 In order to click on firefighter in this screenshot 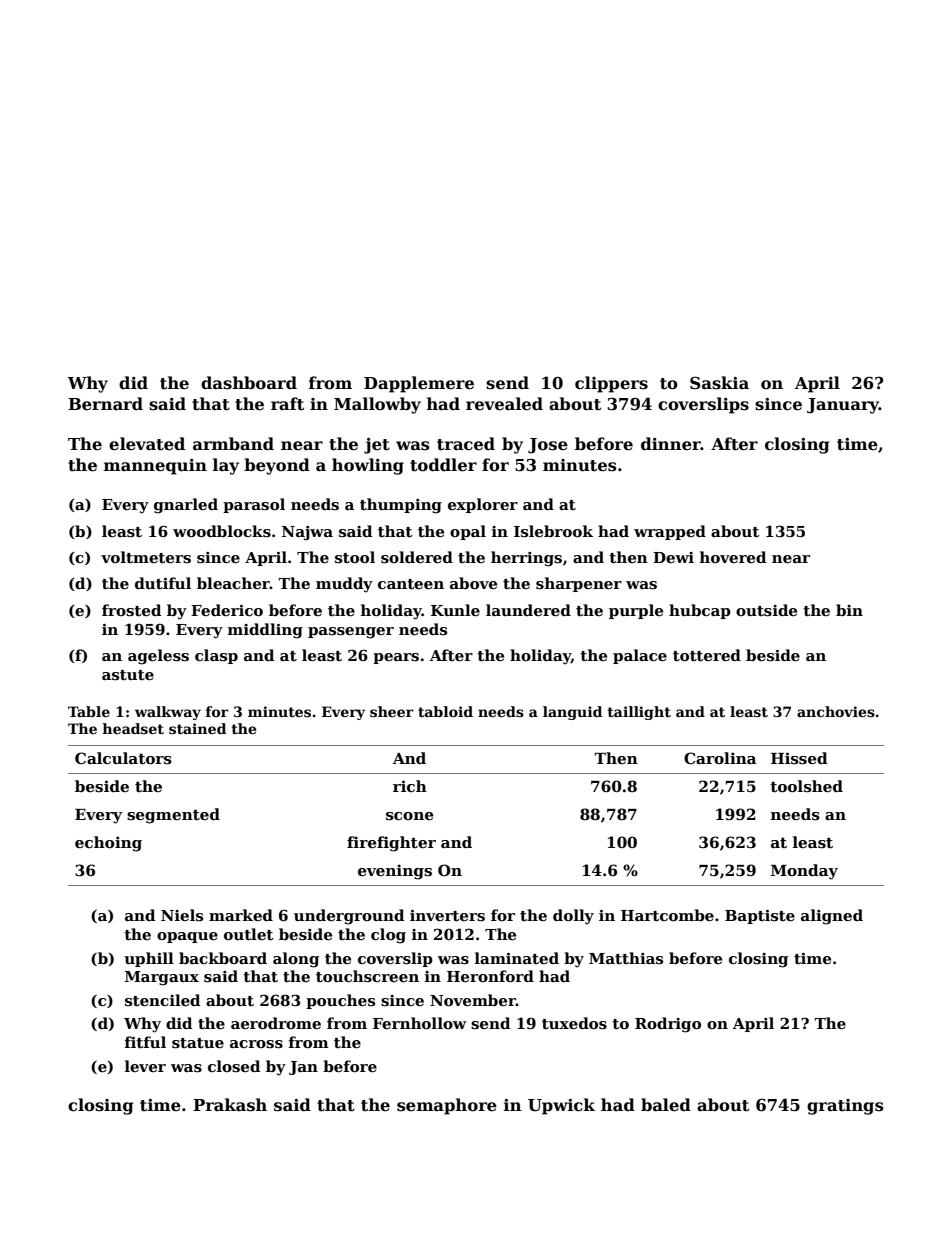, I will do `click(391, 844)`.
